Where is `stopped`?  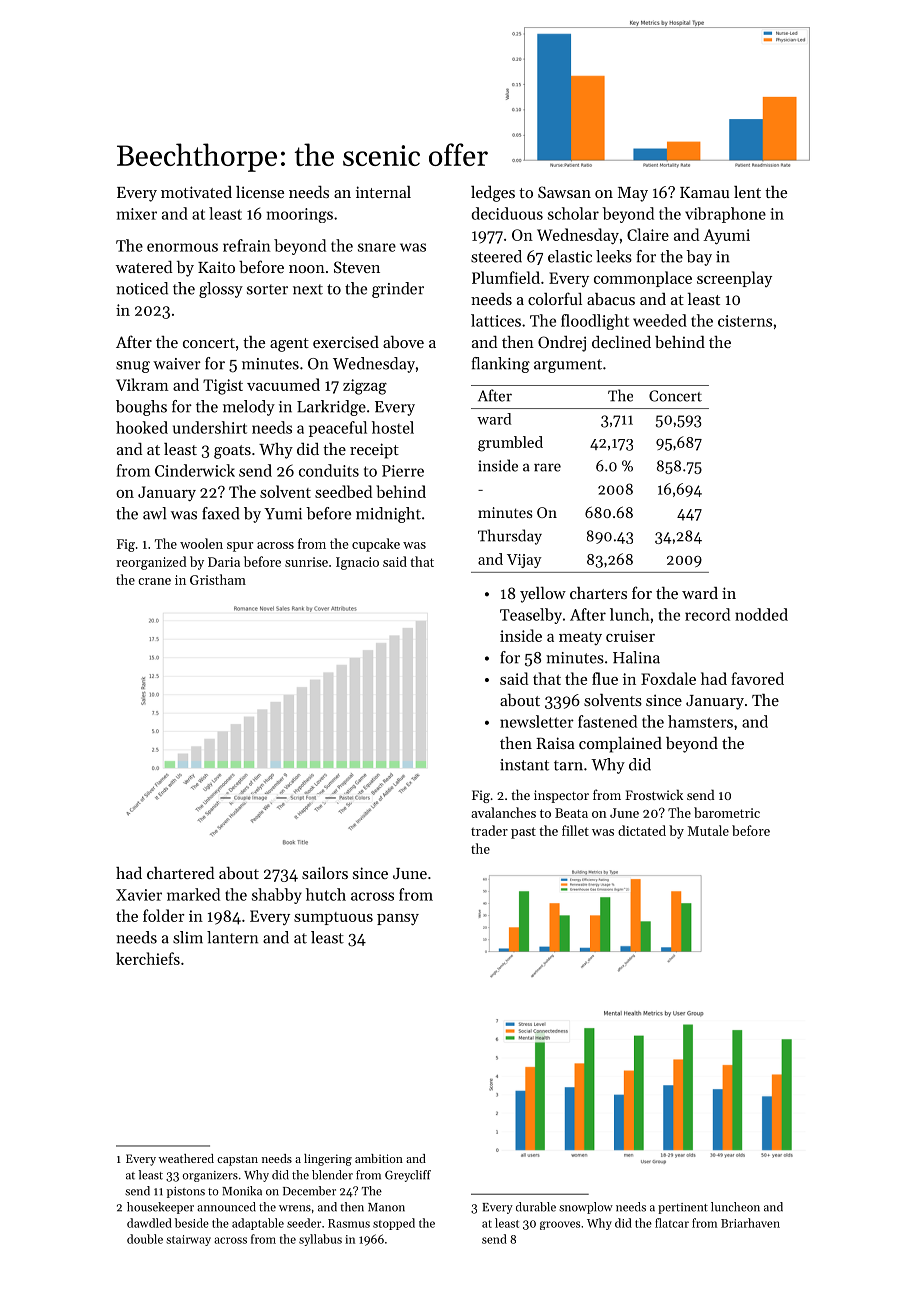 stopped is located at coordinates (394, 1224).
